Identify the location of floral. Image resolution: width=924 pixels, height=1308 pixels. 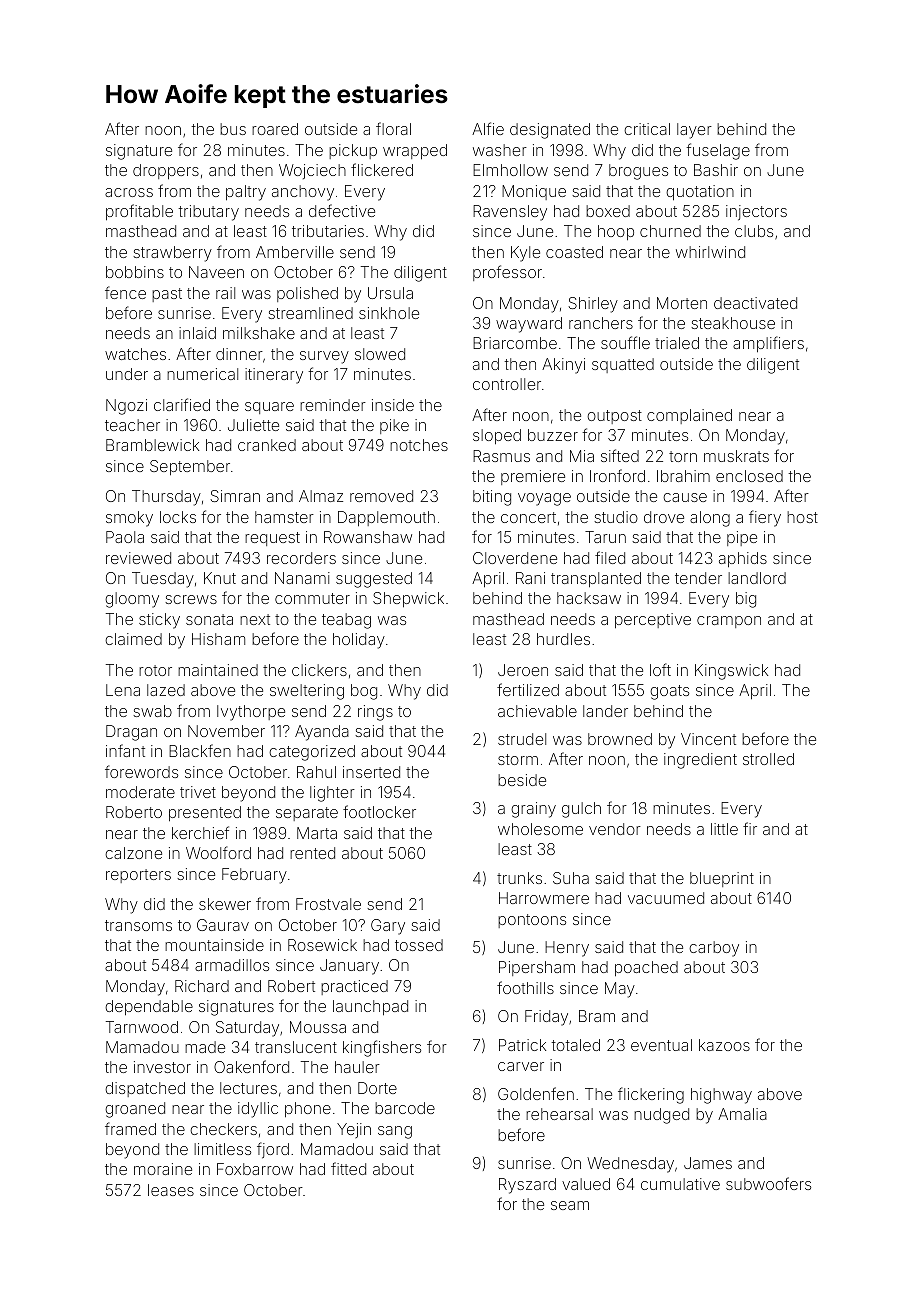
(393, 128).
